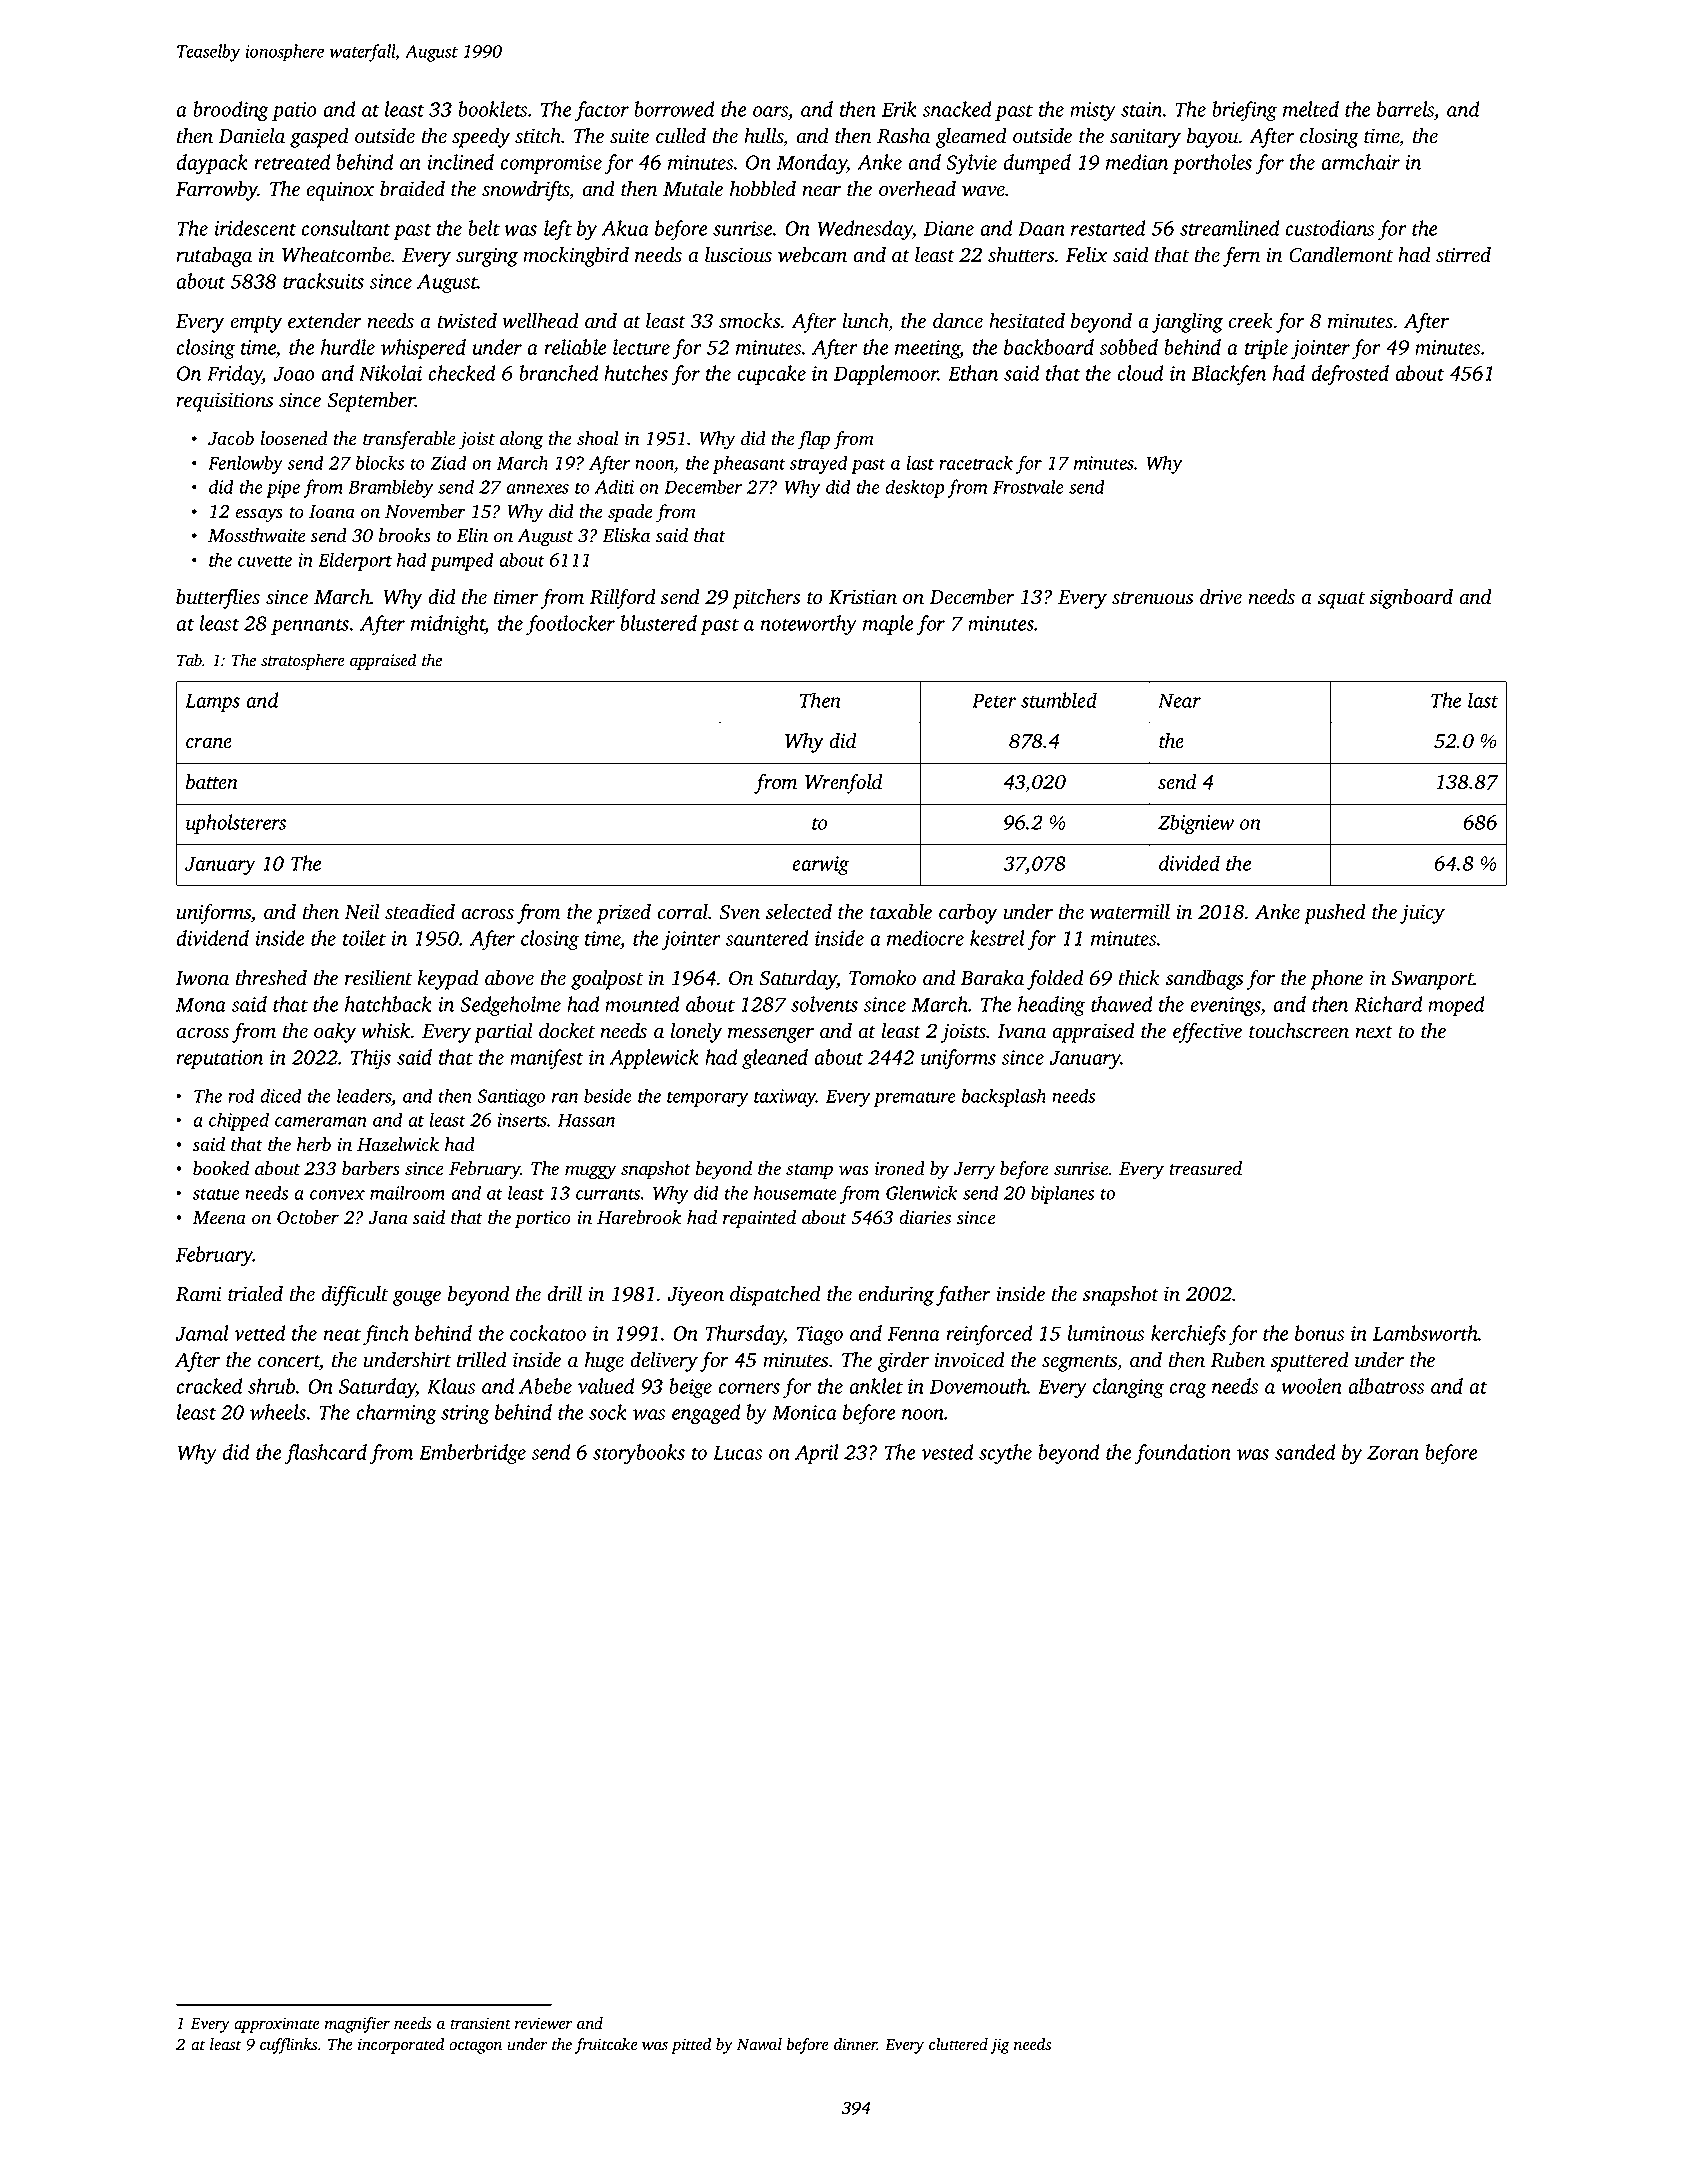  I want to click on booklets, so click(492, 109).
